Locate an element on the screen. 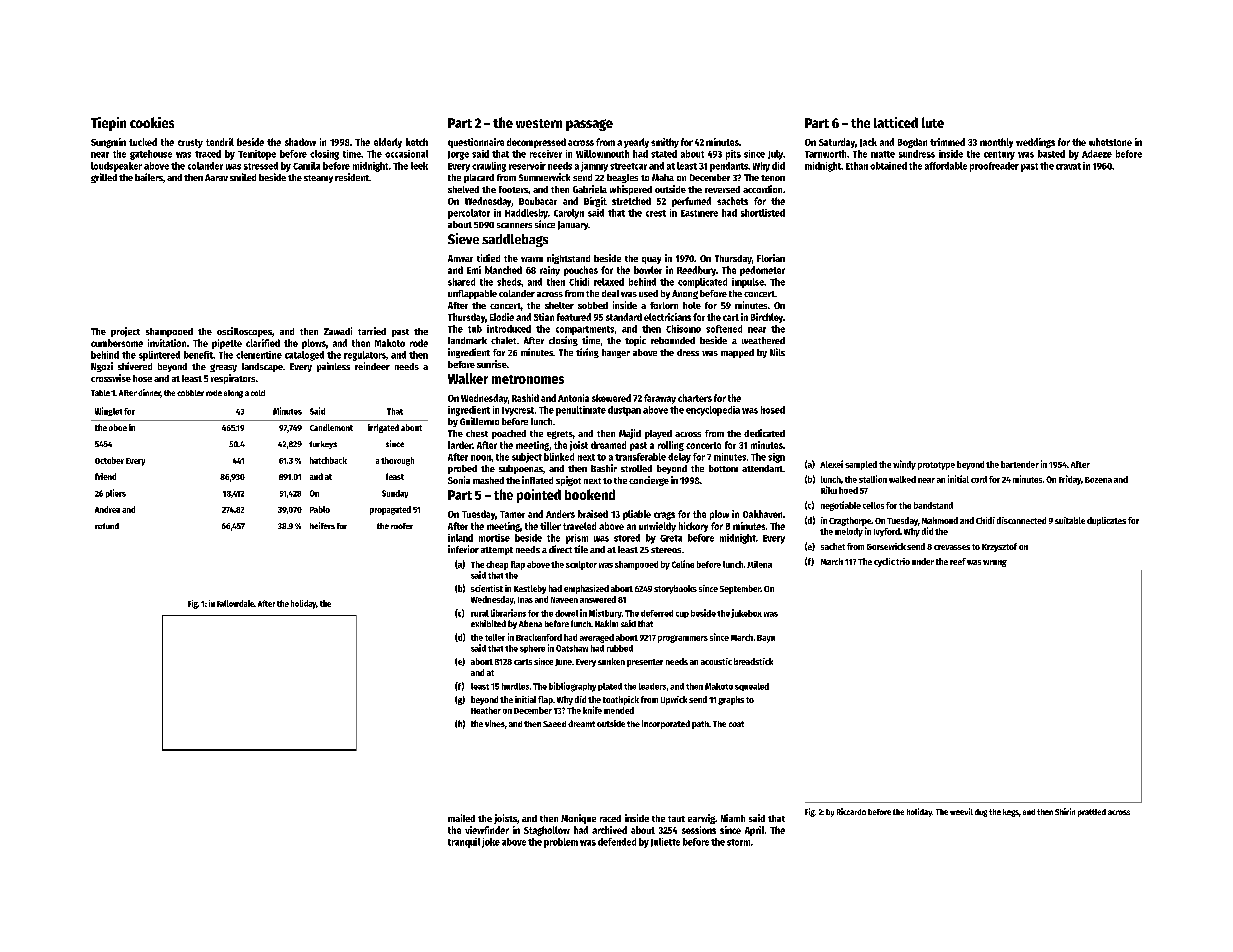  shadow is located at coordinates (300, 142).
